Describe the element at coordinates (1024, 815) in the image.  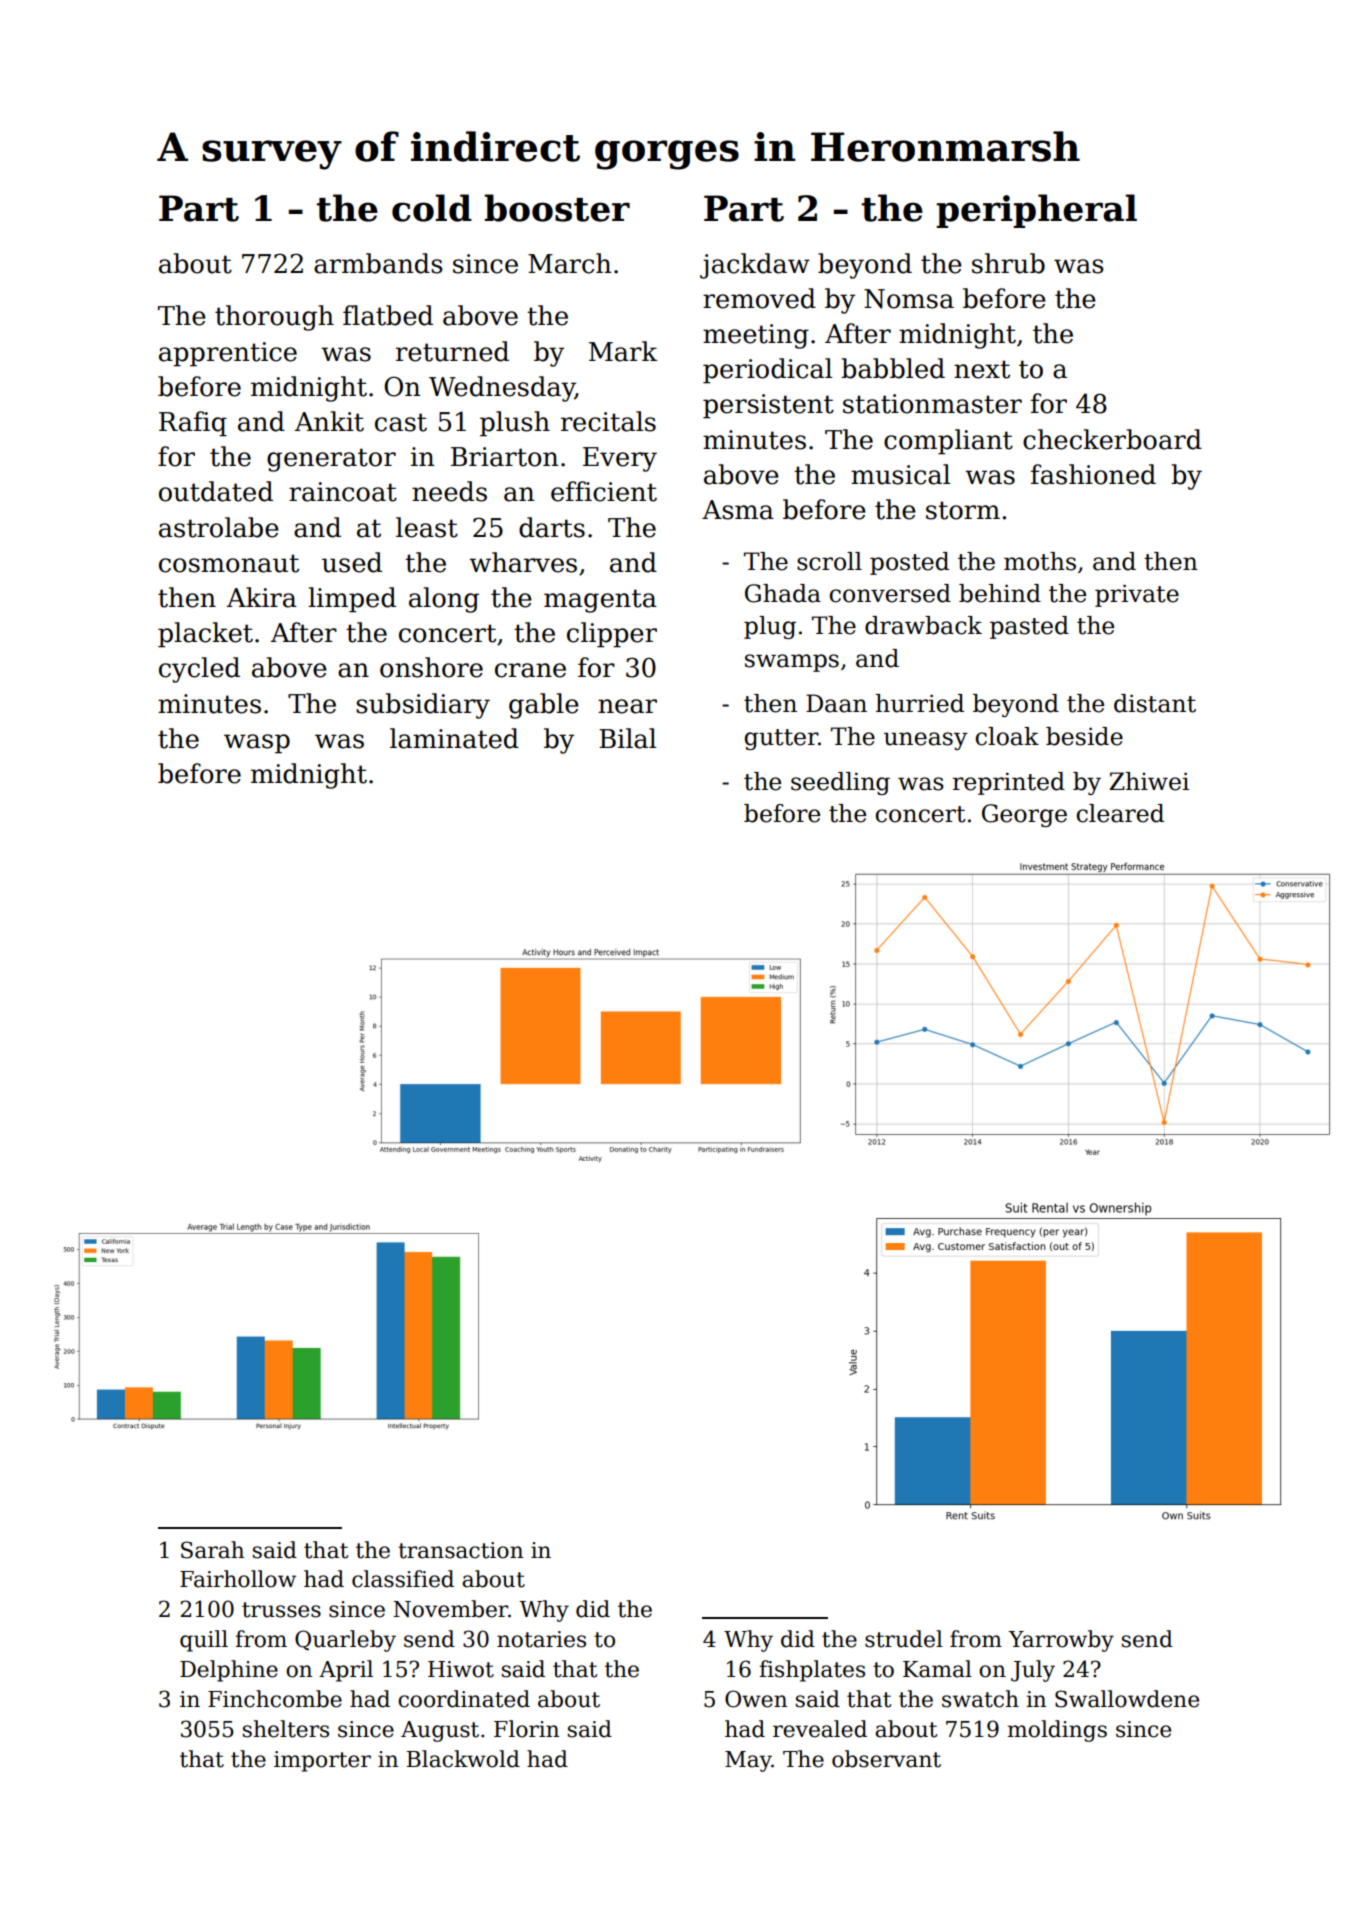
I see `George` at that location.
